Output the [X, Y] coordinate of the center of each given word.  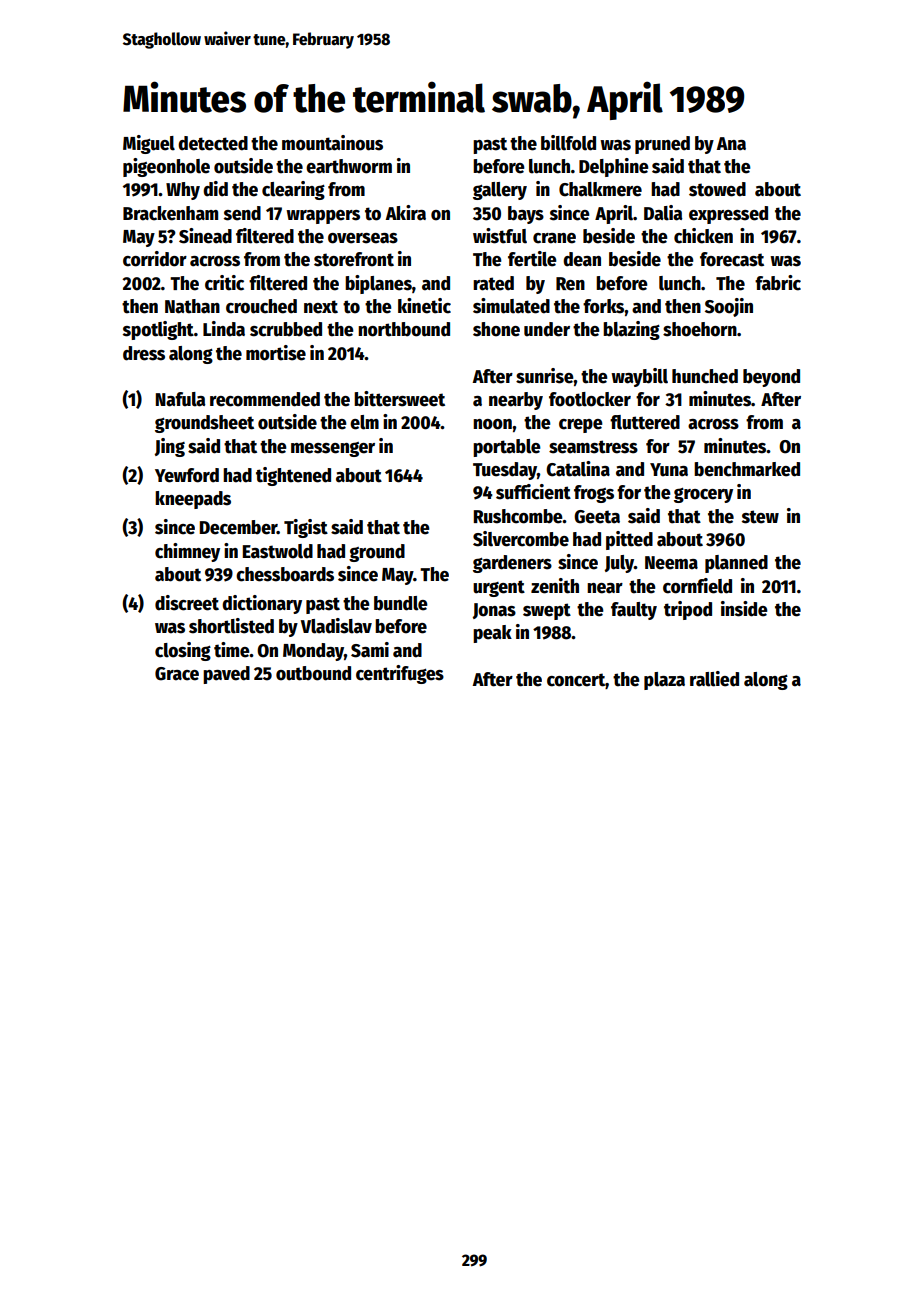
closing [183, 651]
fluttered [645, 422]
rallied [714, 679]
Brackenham [170, 213]
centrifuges [400, 674]
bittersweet [399, 399]
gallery [500, 191]
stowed [717, 189]
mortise [276, 353]
